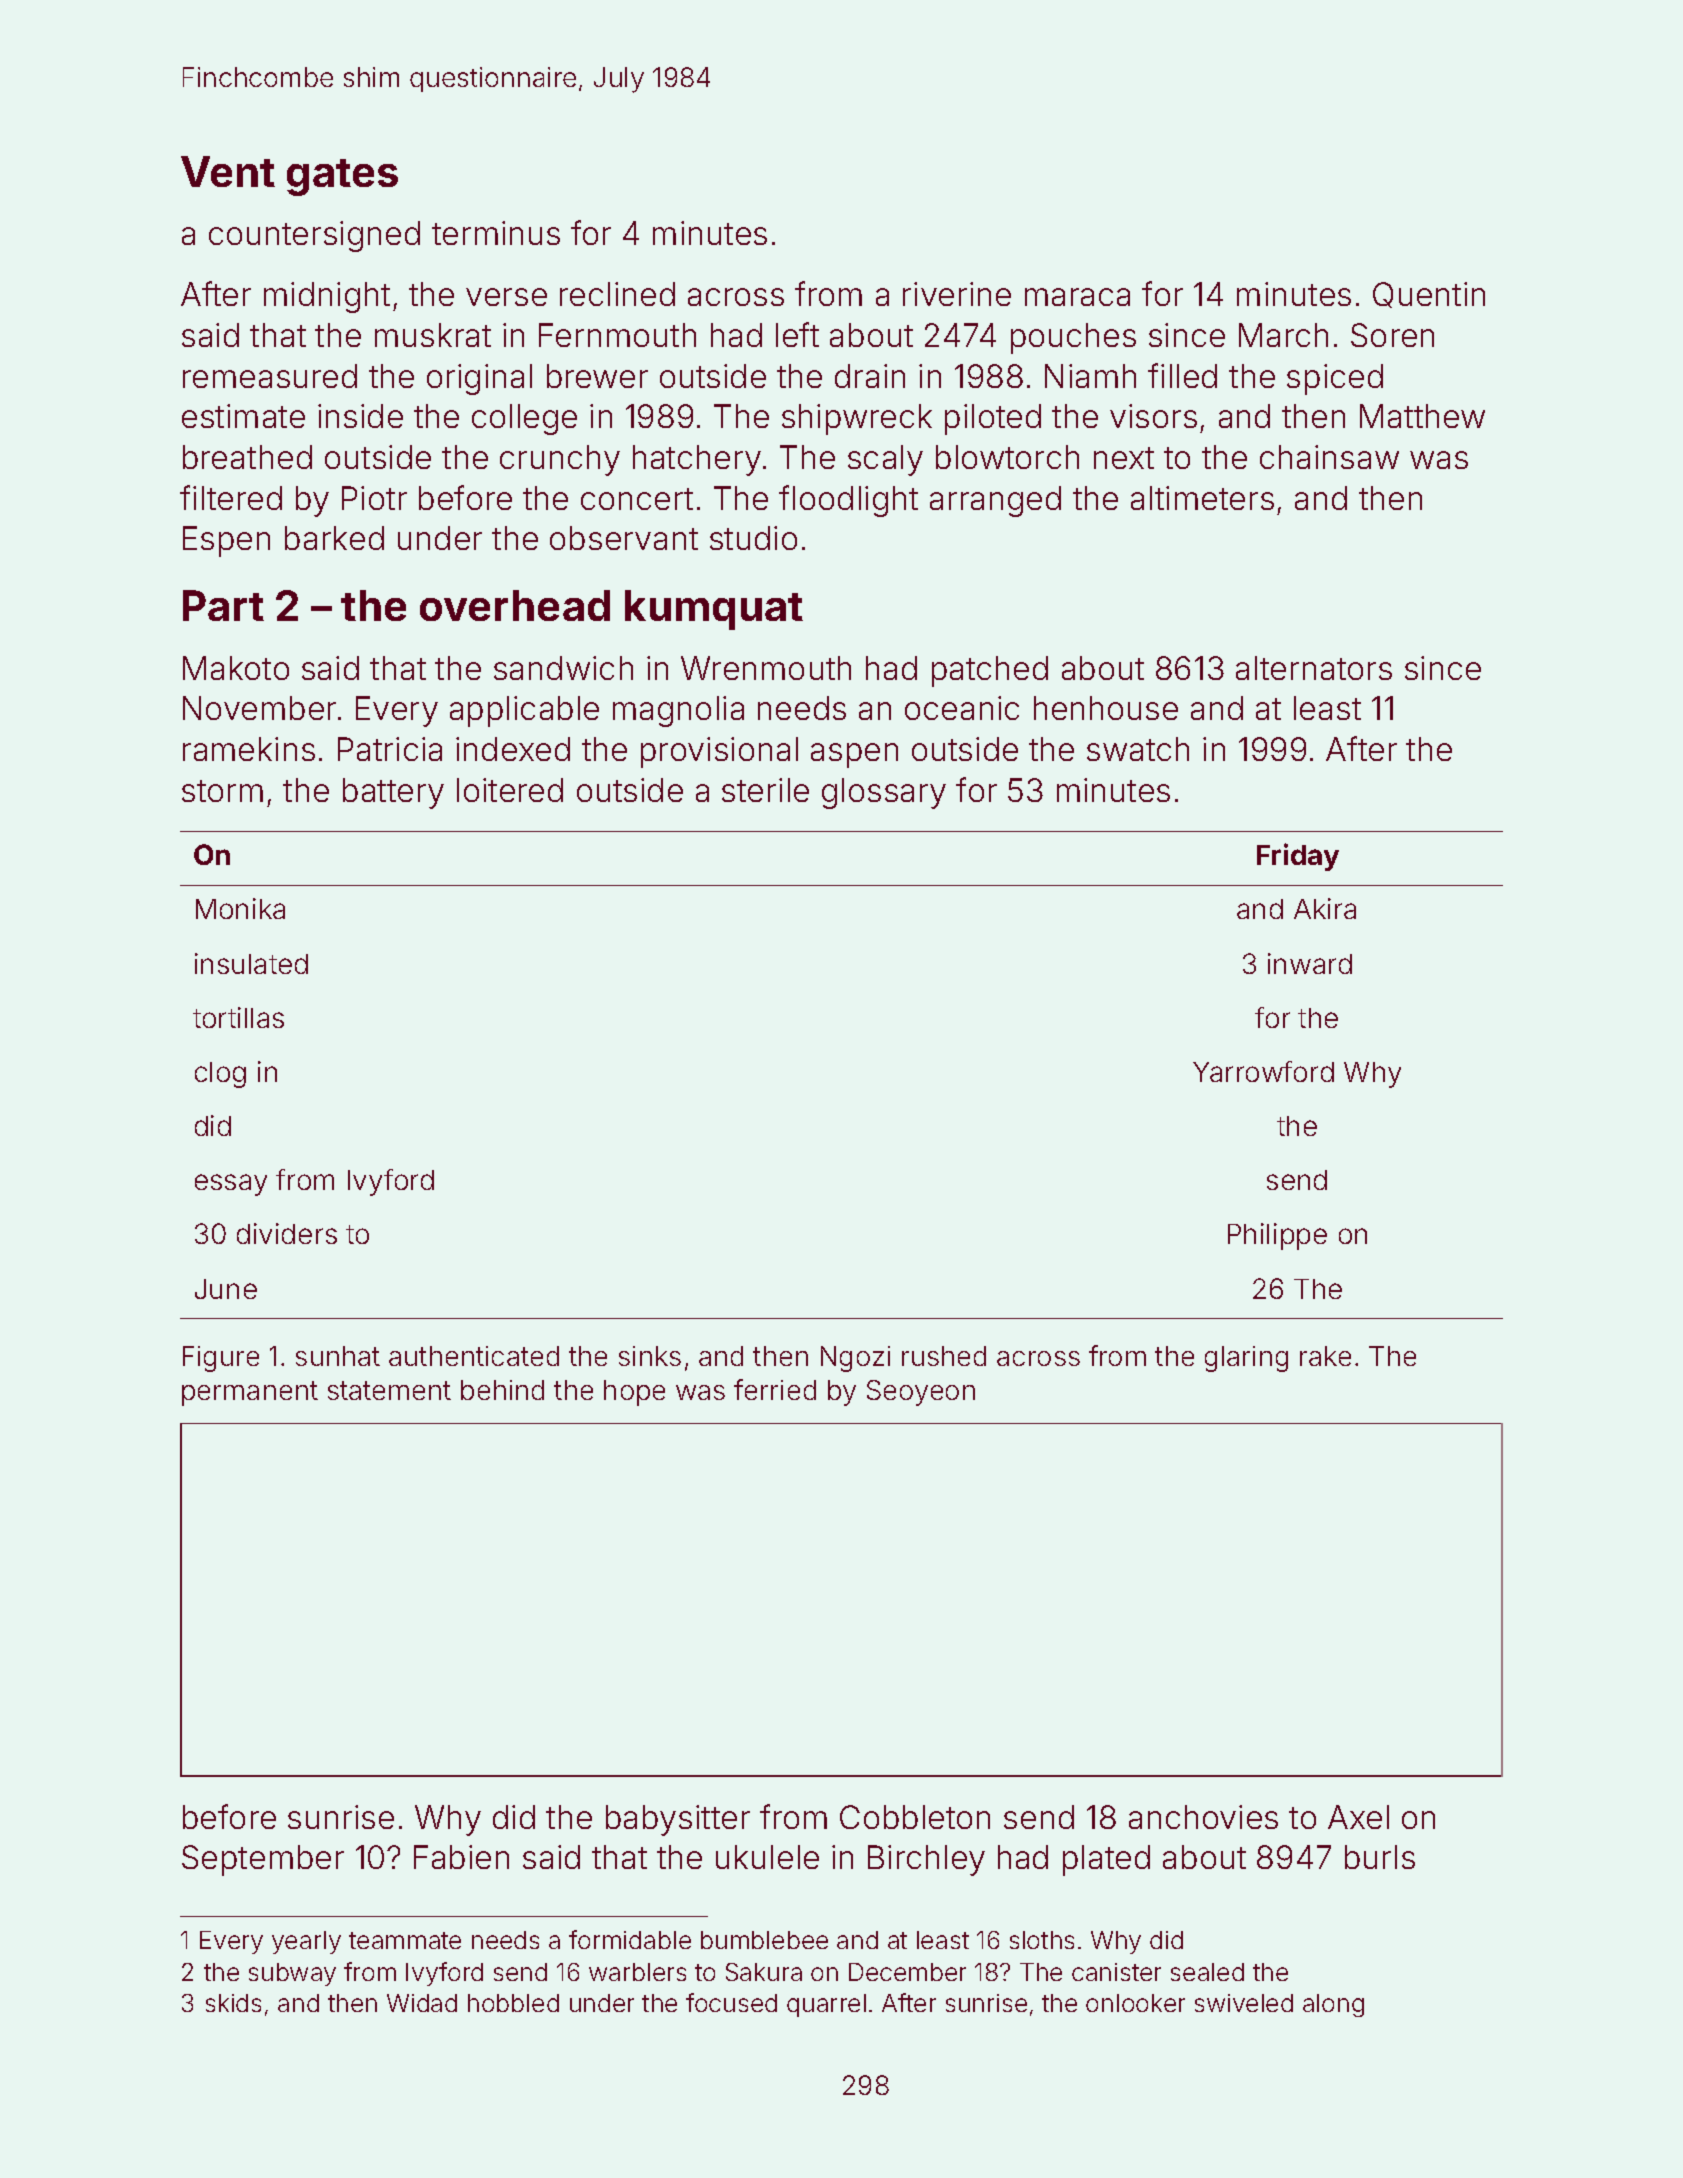 The image size is (1683, 2178). What do you see at coordinates (957, 294) in the screenshot?
I see `riverine` at bounding box center [957, 294].
